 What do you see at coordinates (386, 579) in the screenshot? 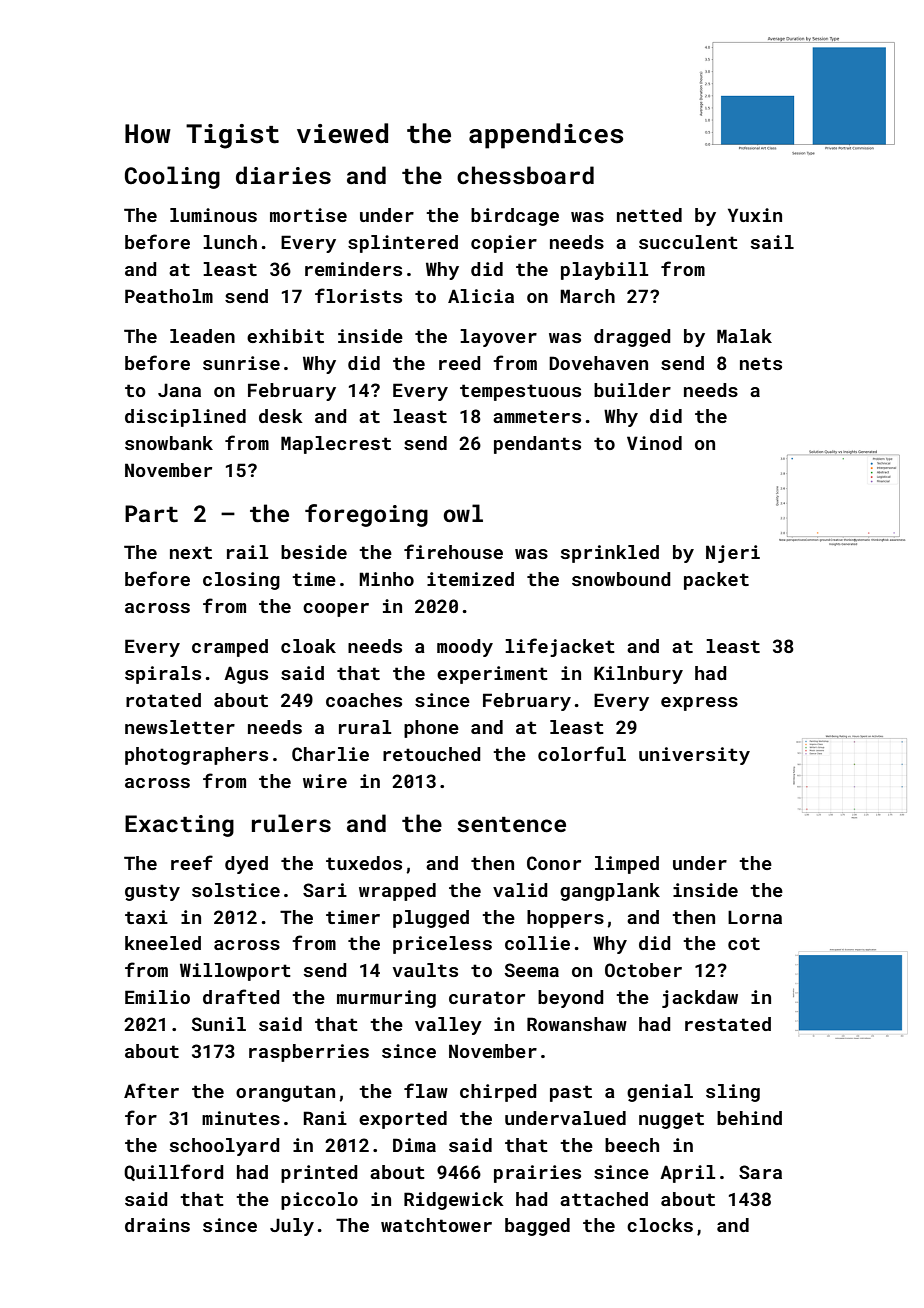
I see `Minho` at bounding box center [386, 579].
